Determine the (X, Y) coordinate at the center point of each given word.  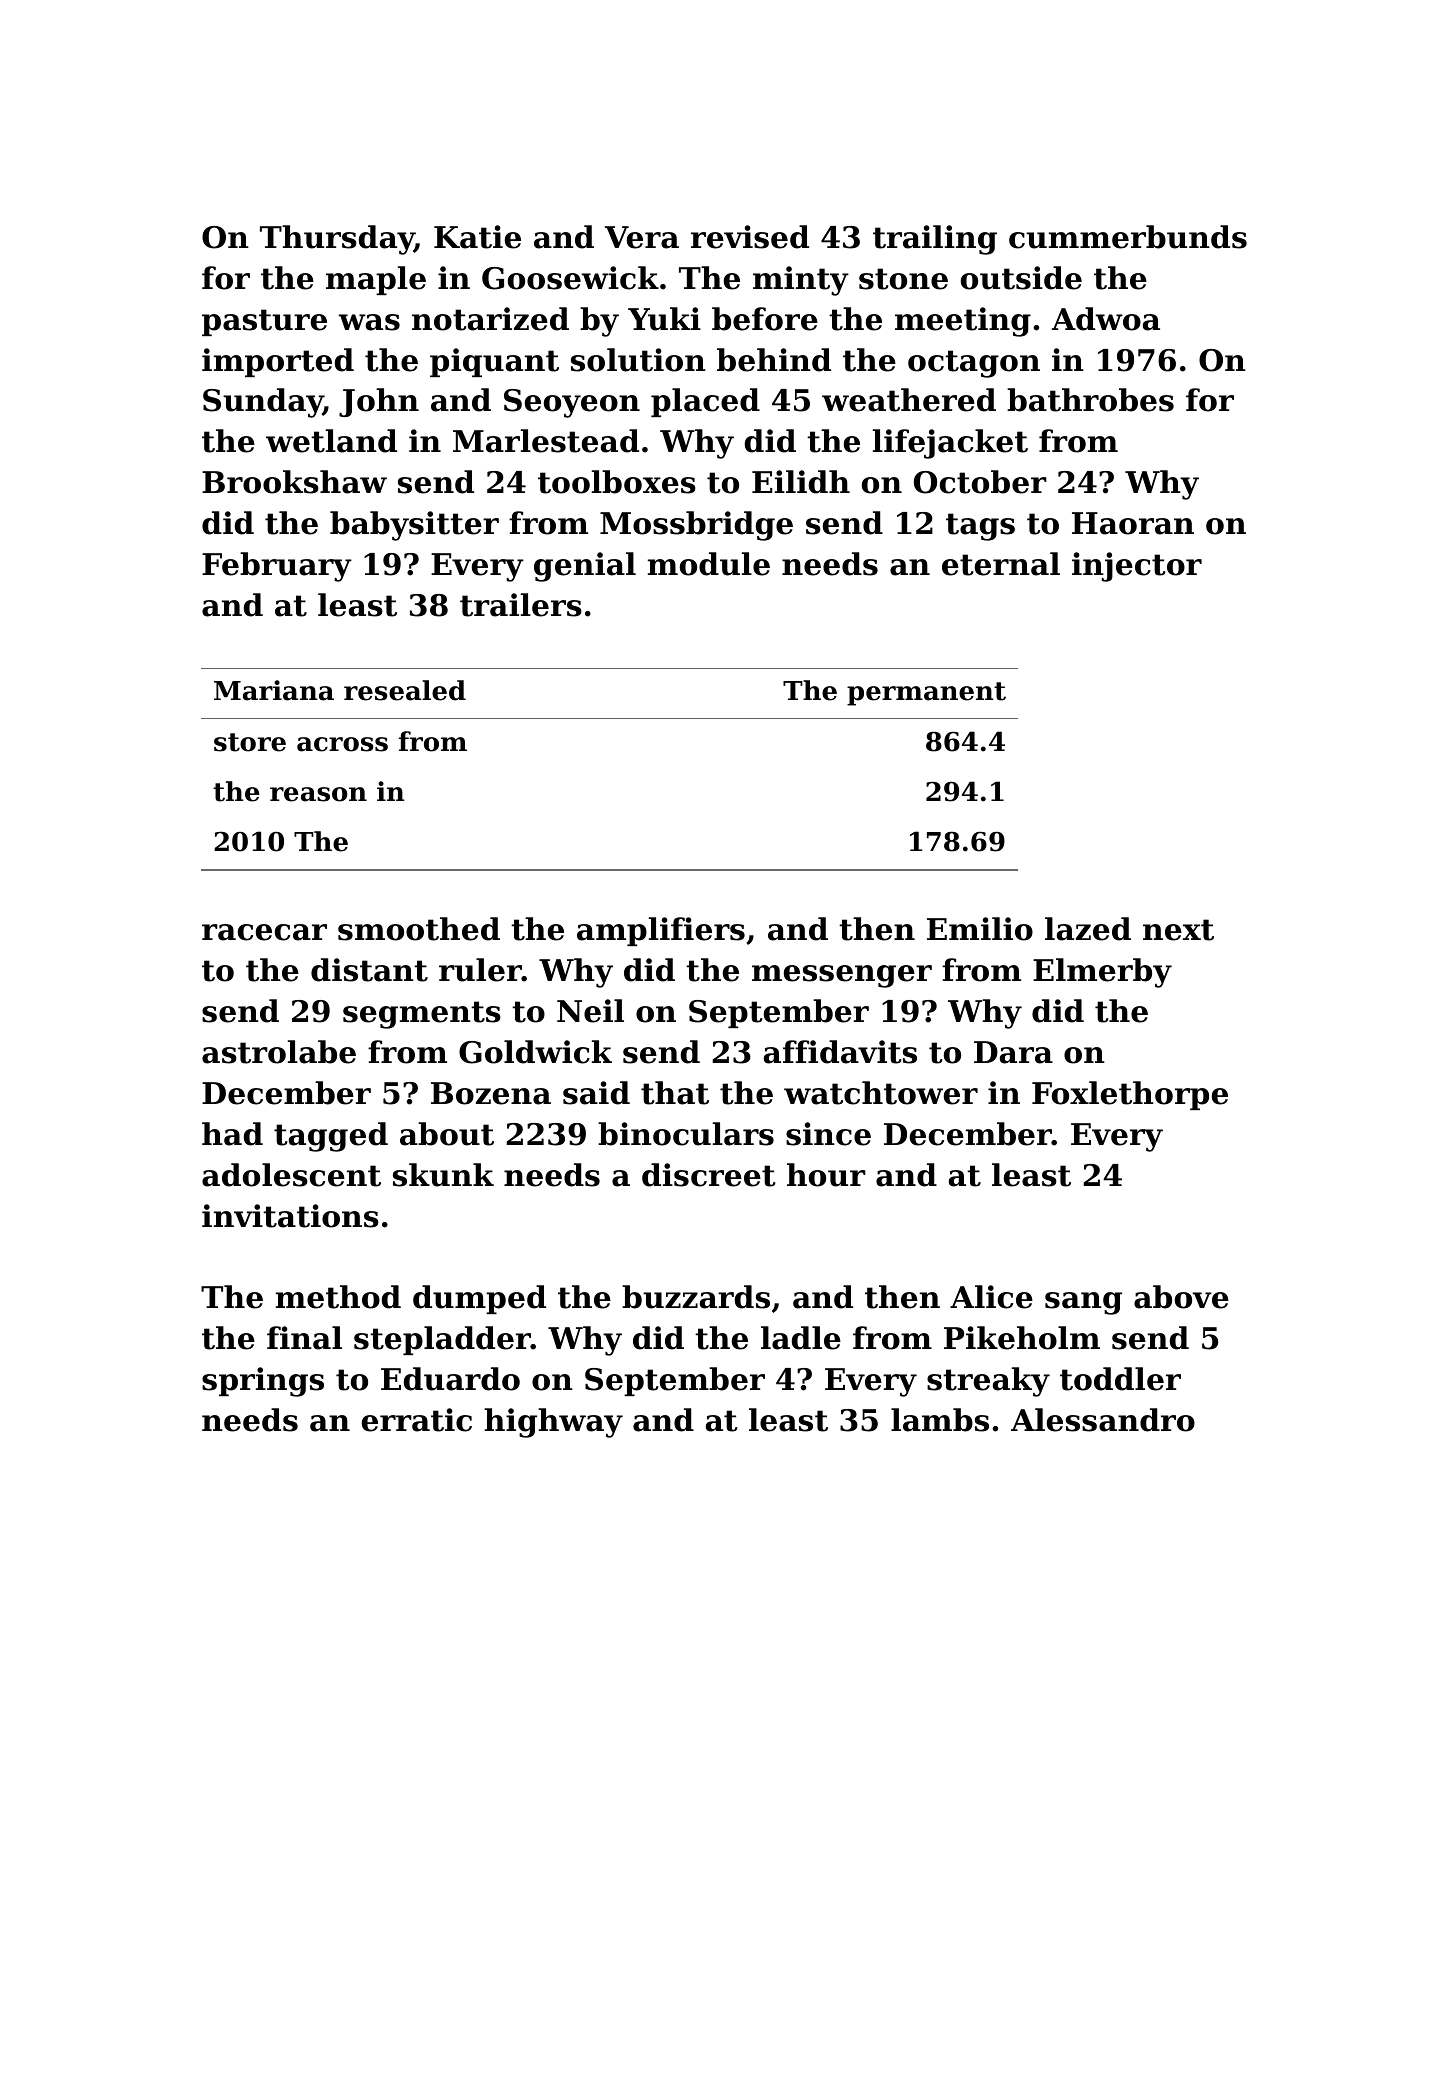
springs (263, 1382)
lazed (1088, 929)
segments (422, 1015)
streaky (988, 1382)
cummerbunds (1128, 237)
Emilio (980, 929)
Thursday (337, 240)
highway (553, 1423)
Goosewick (570, 278)
